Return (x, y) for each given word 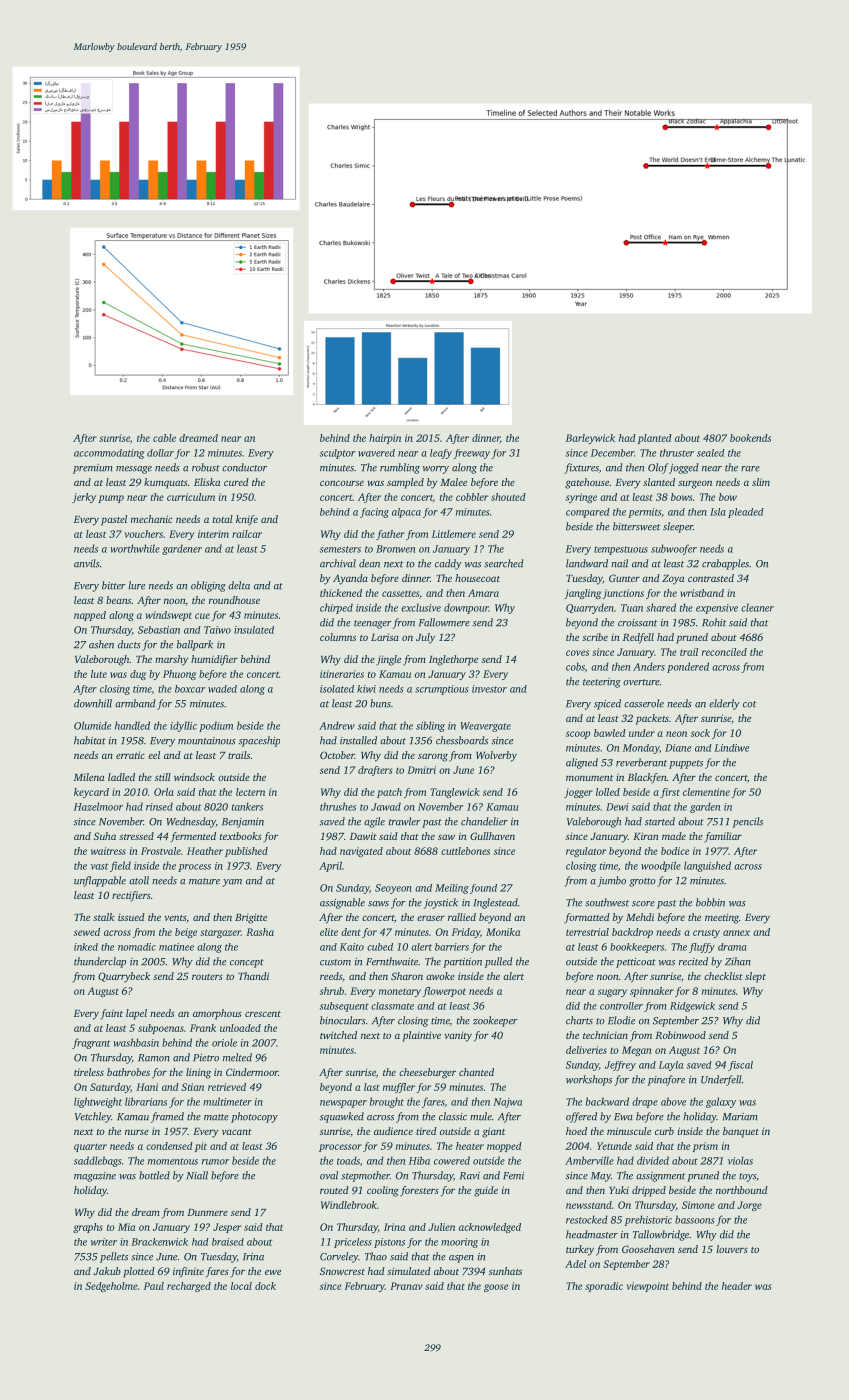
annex (736, 933)
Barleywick (590, 439)
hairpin (385, 439)
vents (175, 918)
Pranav (406, 1286)
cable (164, 438)
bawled (610, 733)
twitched (338, 1035)
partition (462, 963)
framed (167, 1117)
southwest (607, 902)
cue (202, 616)
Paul (154, 1286)
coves (577, 653)
